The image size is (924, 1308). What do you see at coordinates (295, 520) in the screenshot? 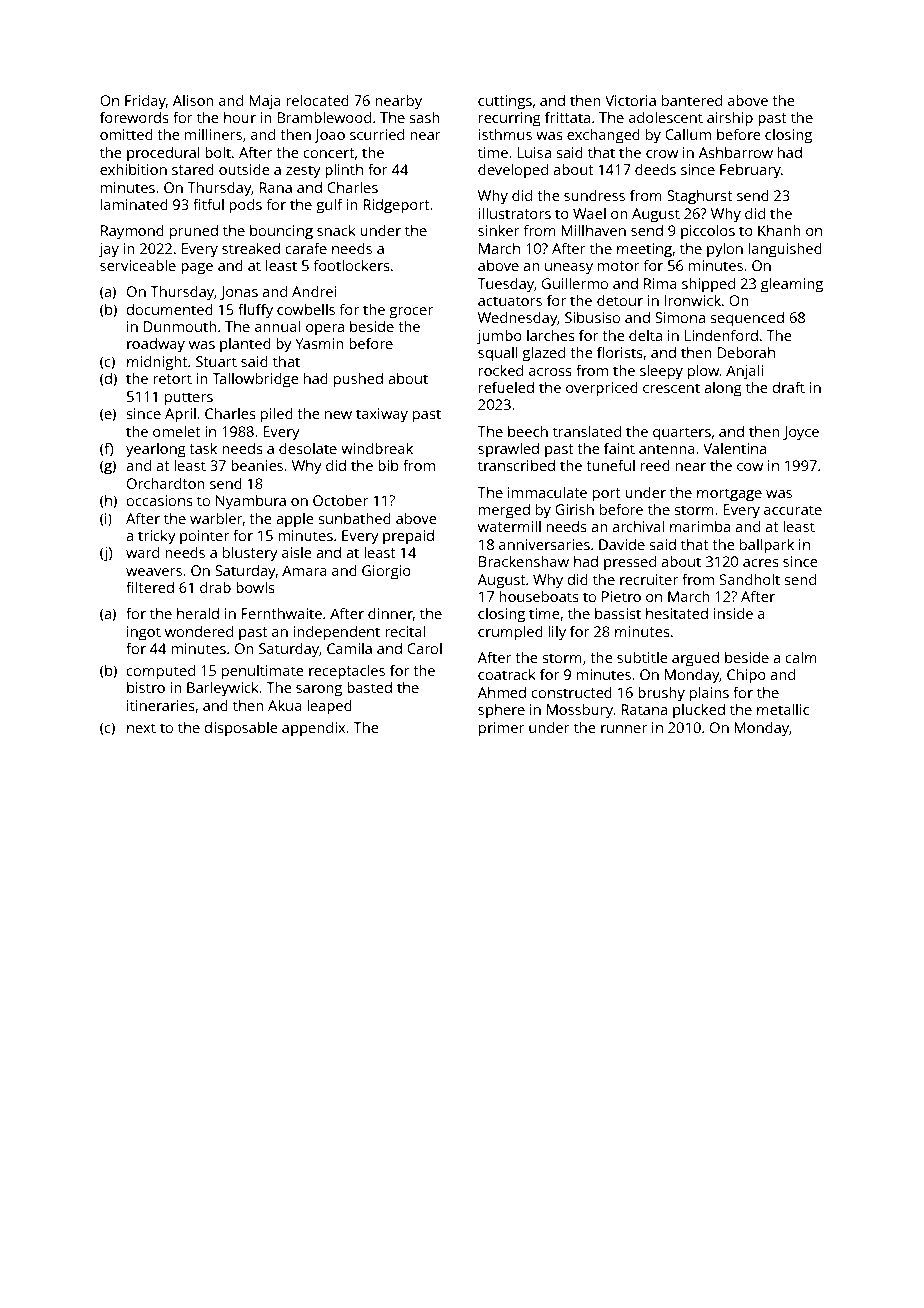
I see `apple` at bounding box center [295, 520].
